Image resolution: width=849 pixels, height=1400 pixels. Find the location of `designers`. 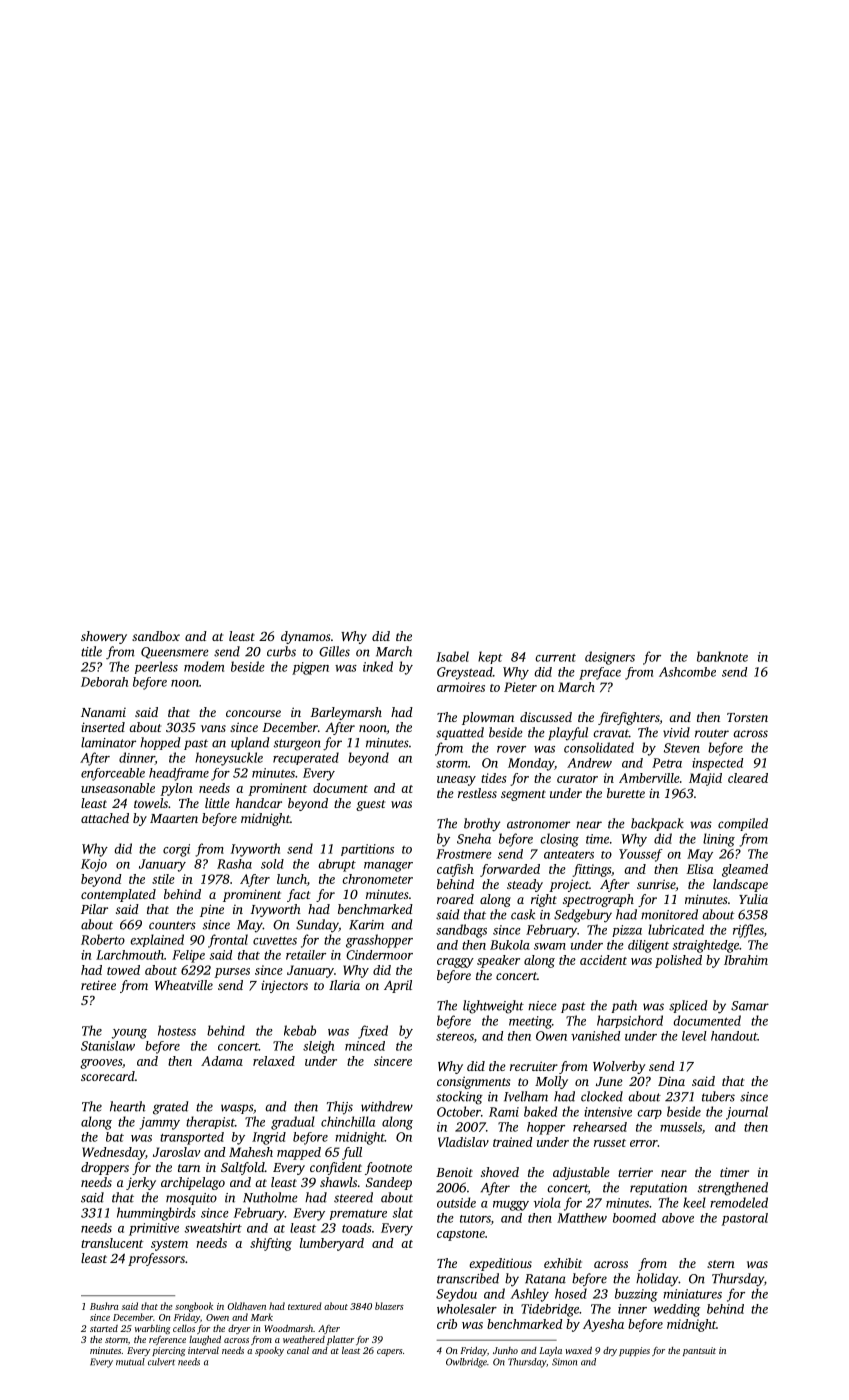

designers is located at coordinates (610, 658).
